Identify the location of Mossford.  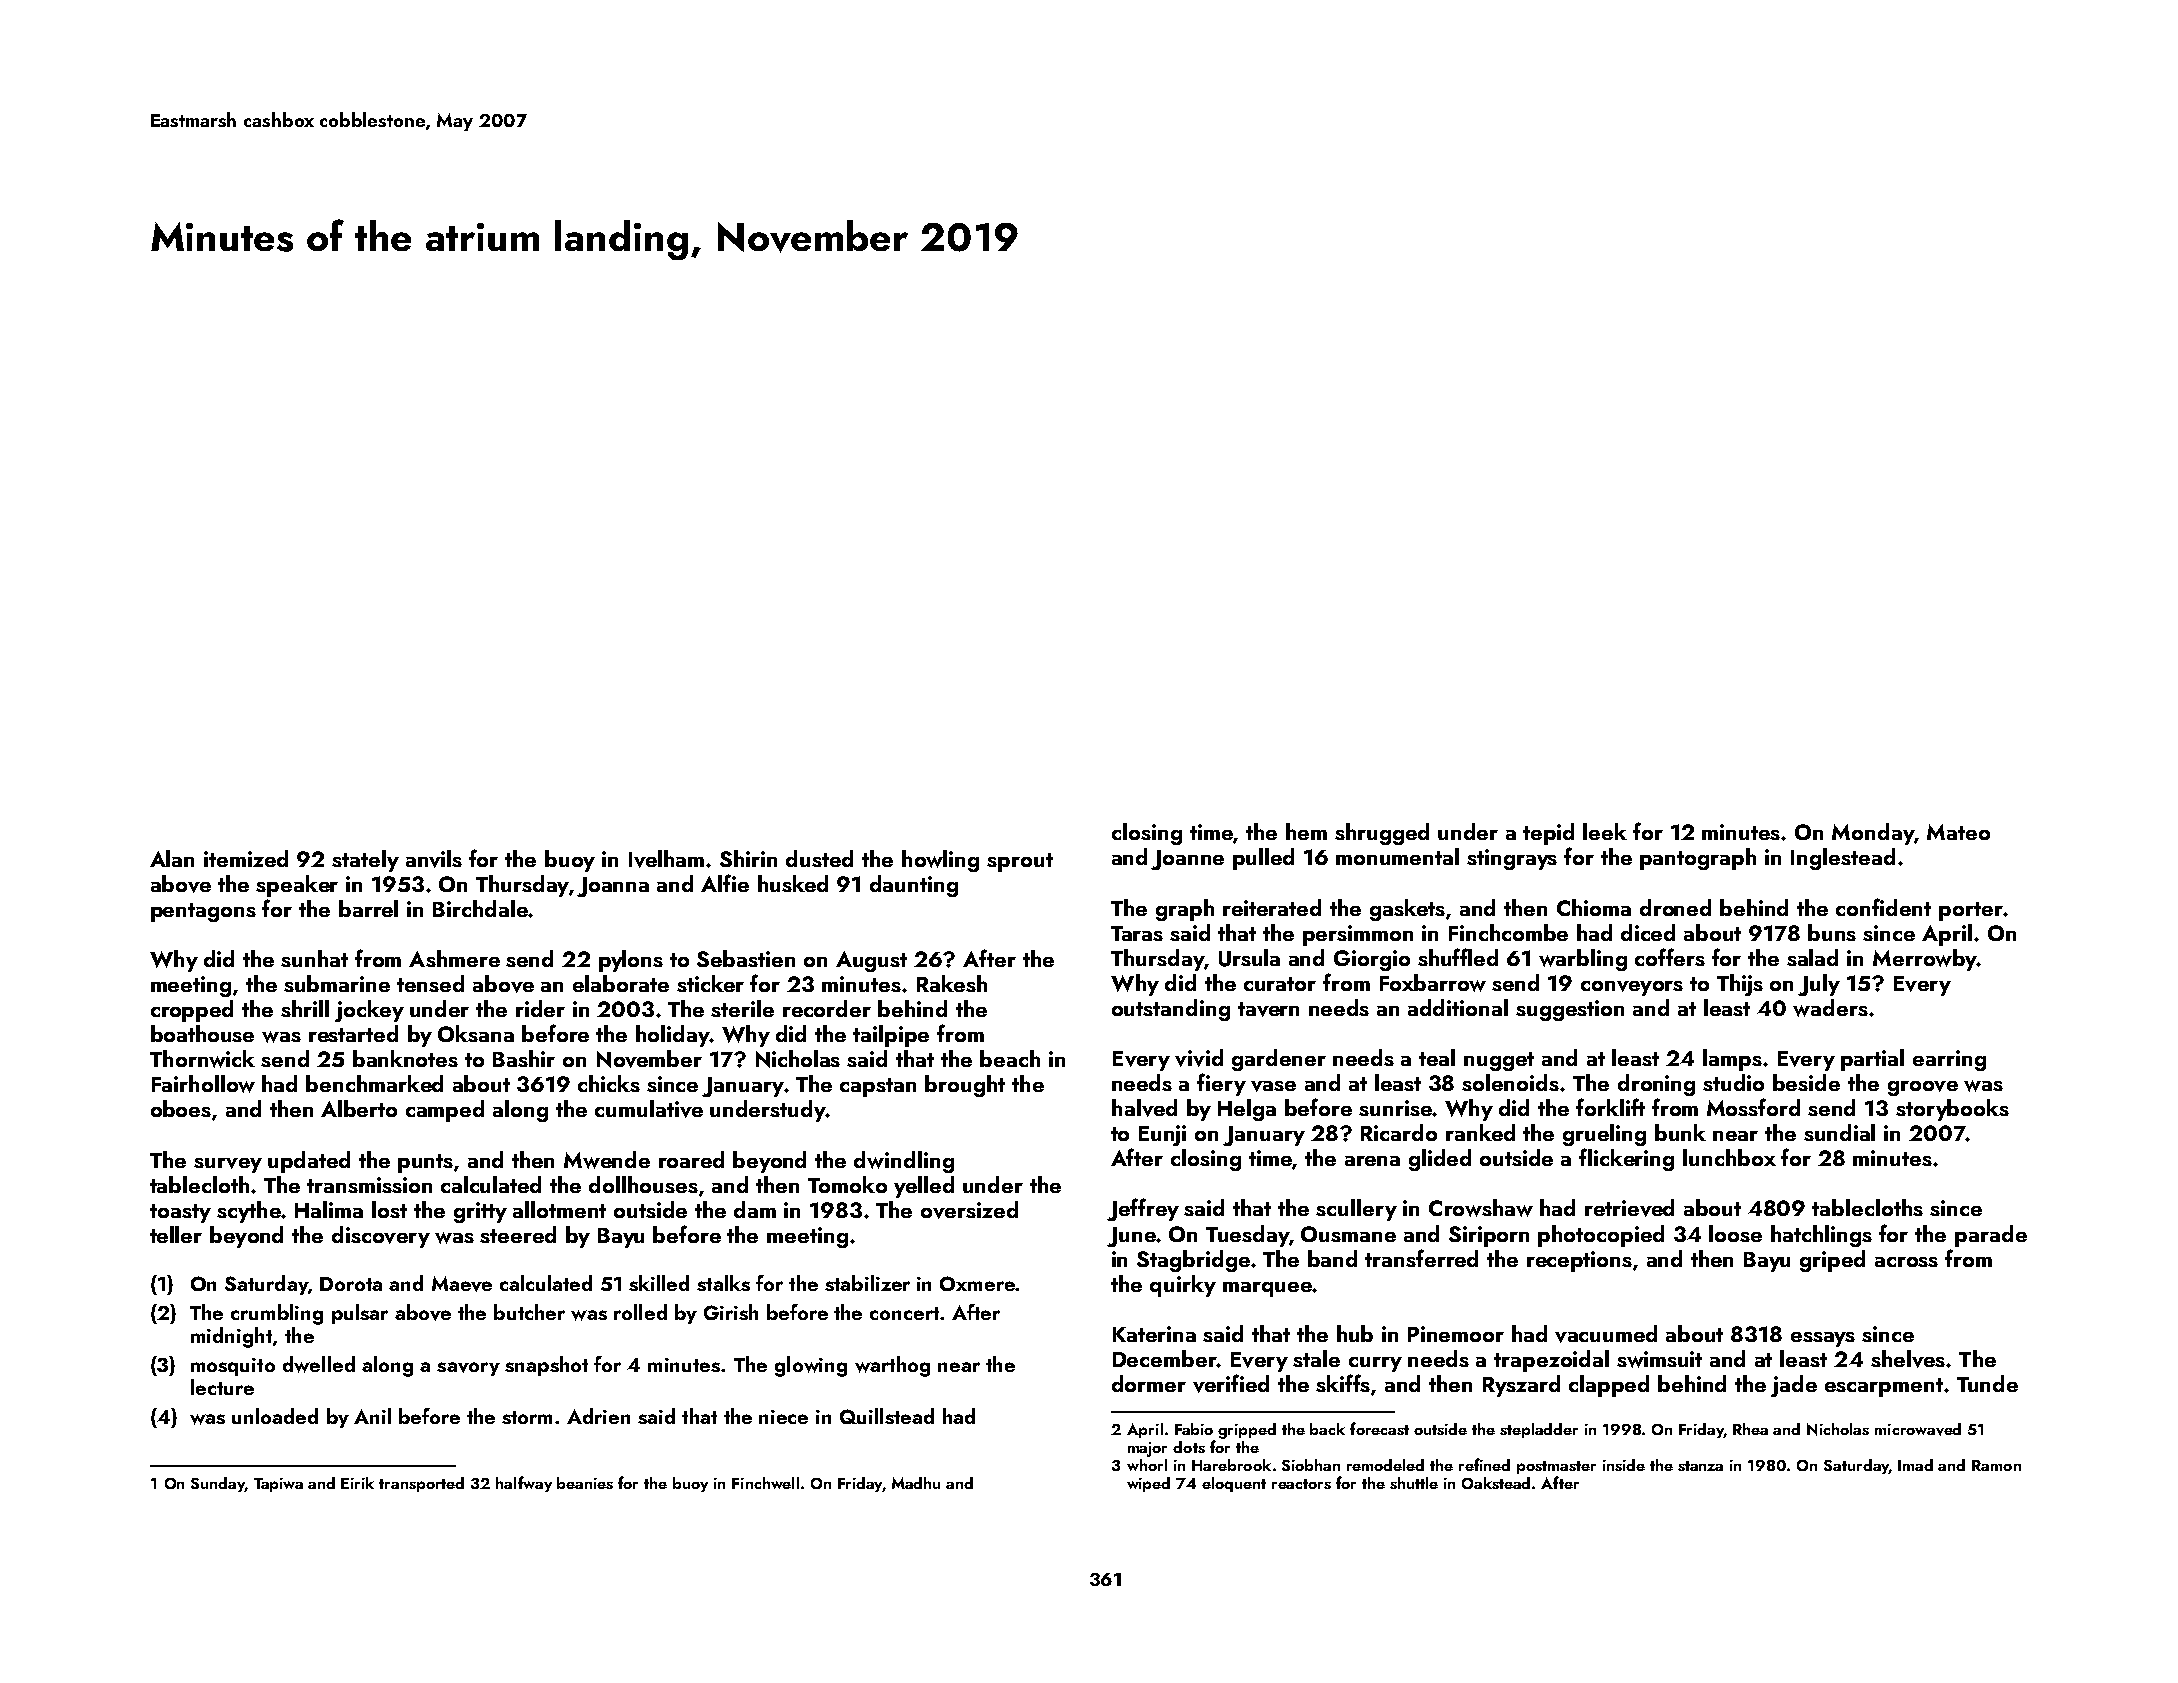
(1753, 1107).
